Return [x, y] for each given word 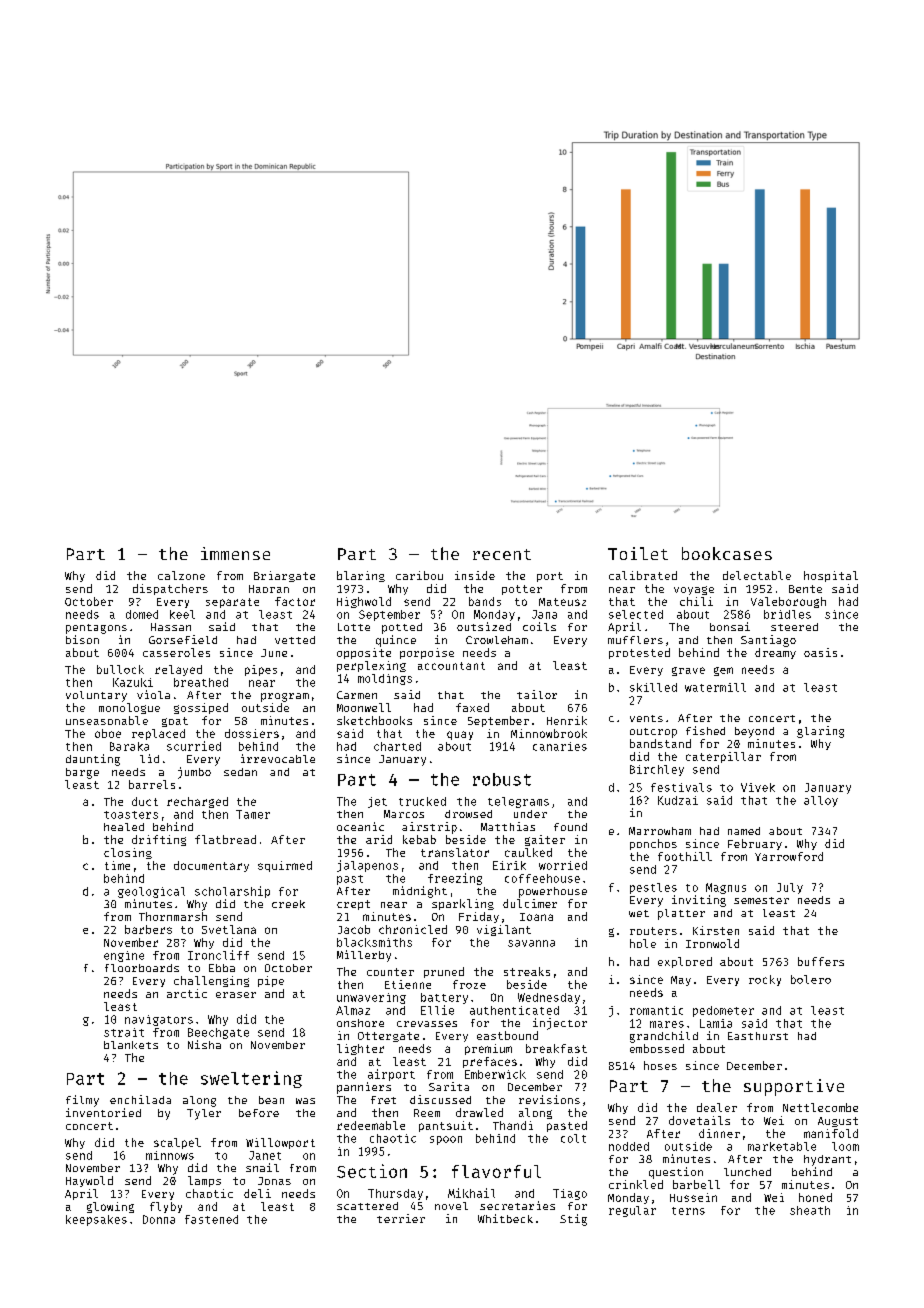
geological [151, 892]
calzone [181, 575]
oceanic [360, 826]
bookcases [727, 553]
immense [235, 553]
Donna [159, 1219]
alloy [821, 801]
